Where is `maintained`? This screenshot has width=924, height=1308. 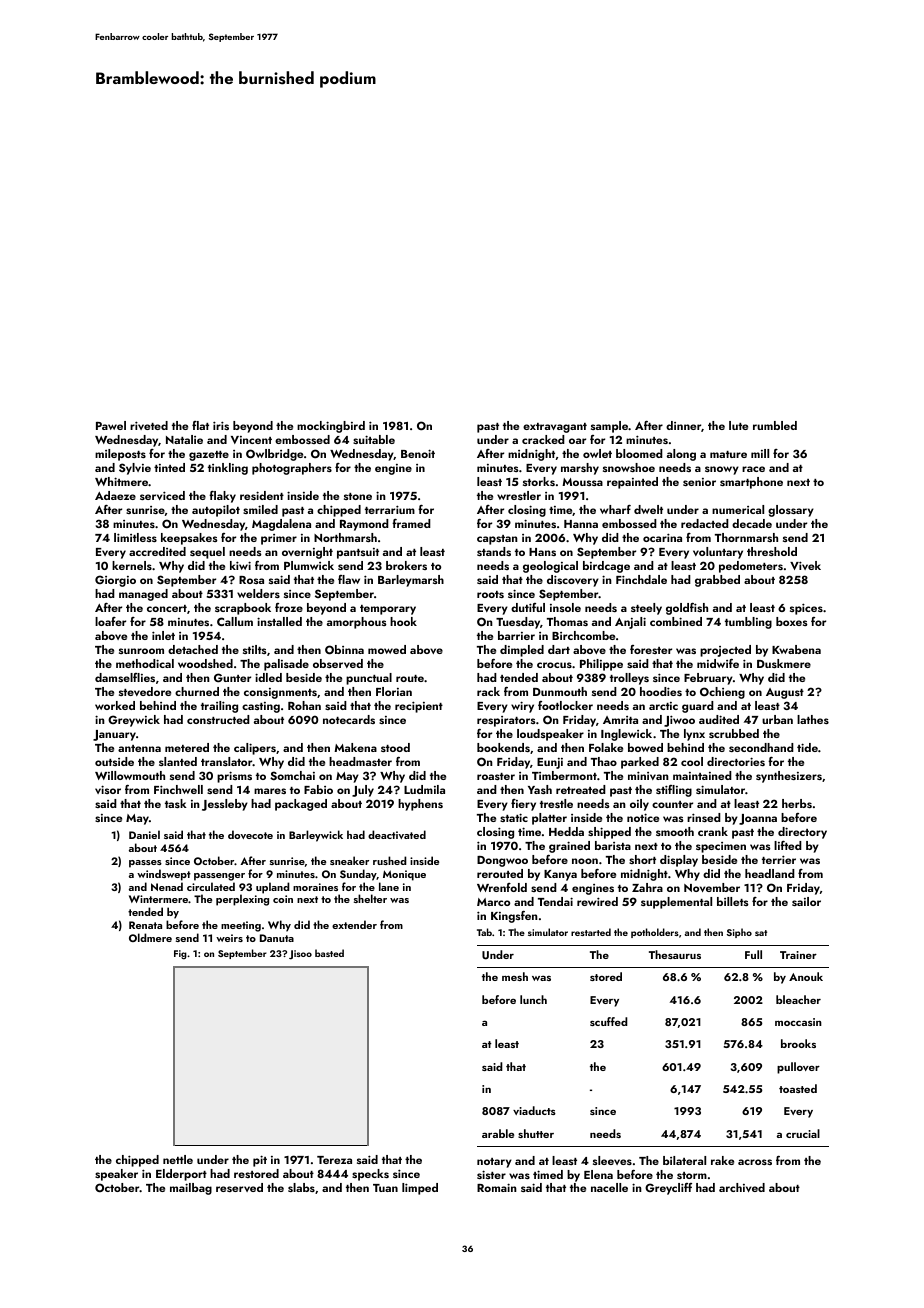 maintained is located at coordinates (702, 775).
